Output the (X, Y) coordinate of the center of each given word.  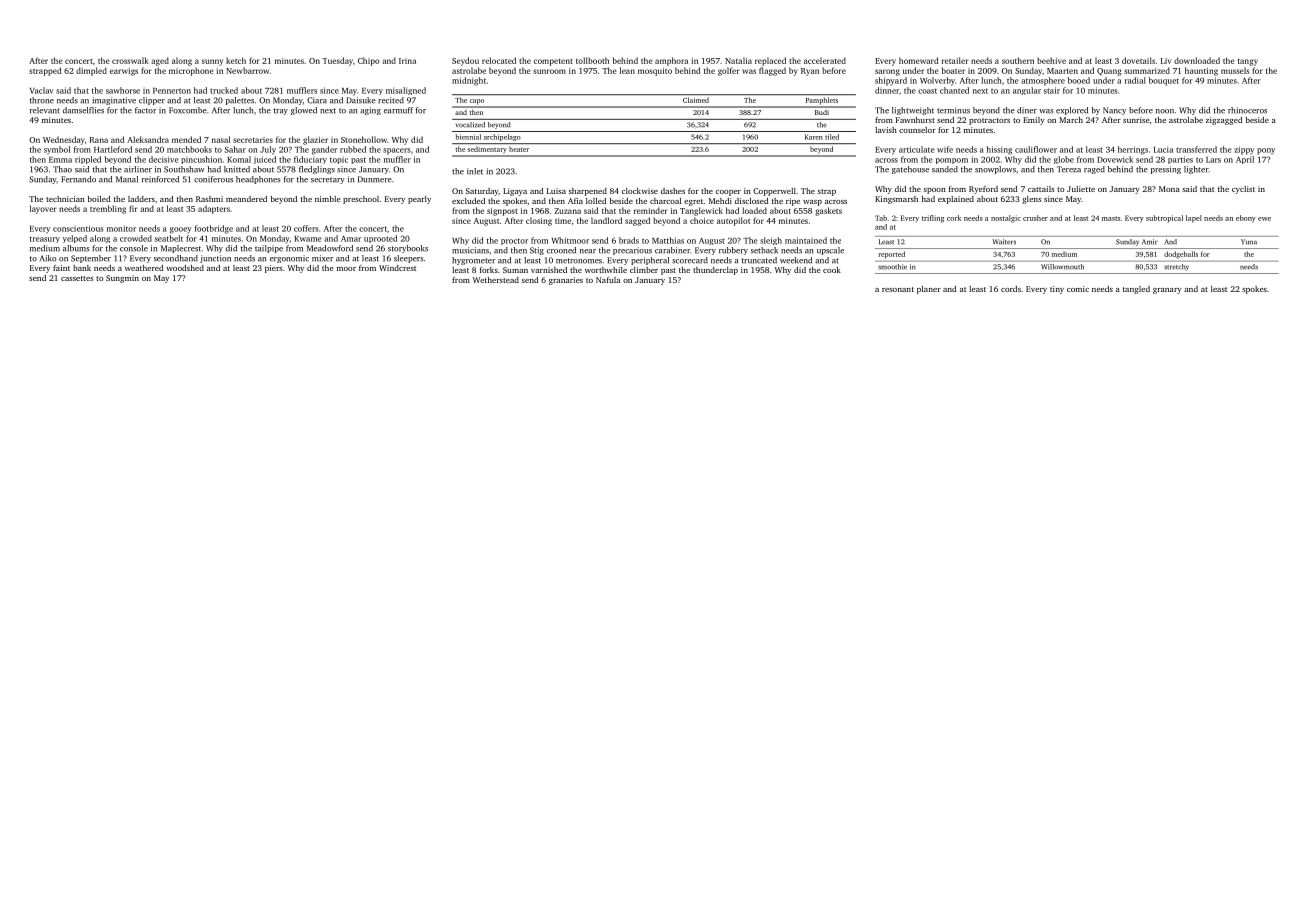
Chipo (369, 61)
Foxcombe (188, 110)
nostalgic (1006, 219)
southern (1018, 60)
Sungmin (122, 279)
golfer (728, 71)
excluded (468, 201)
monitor (121, 228)
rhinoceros (1247, 110)
